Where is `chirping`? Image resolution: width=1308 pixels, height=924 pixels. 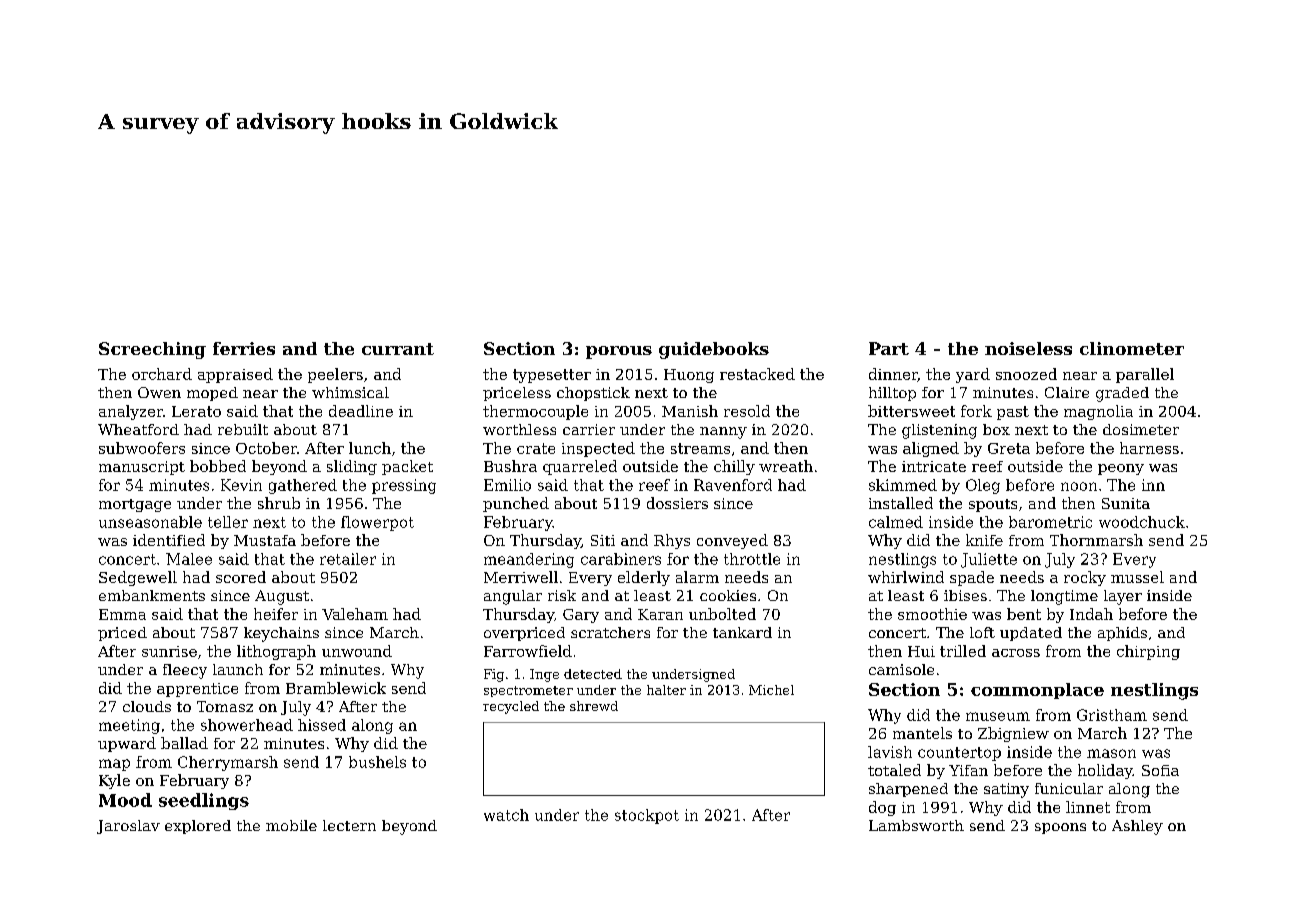
chirping is located at coordinates (1148, 652).
